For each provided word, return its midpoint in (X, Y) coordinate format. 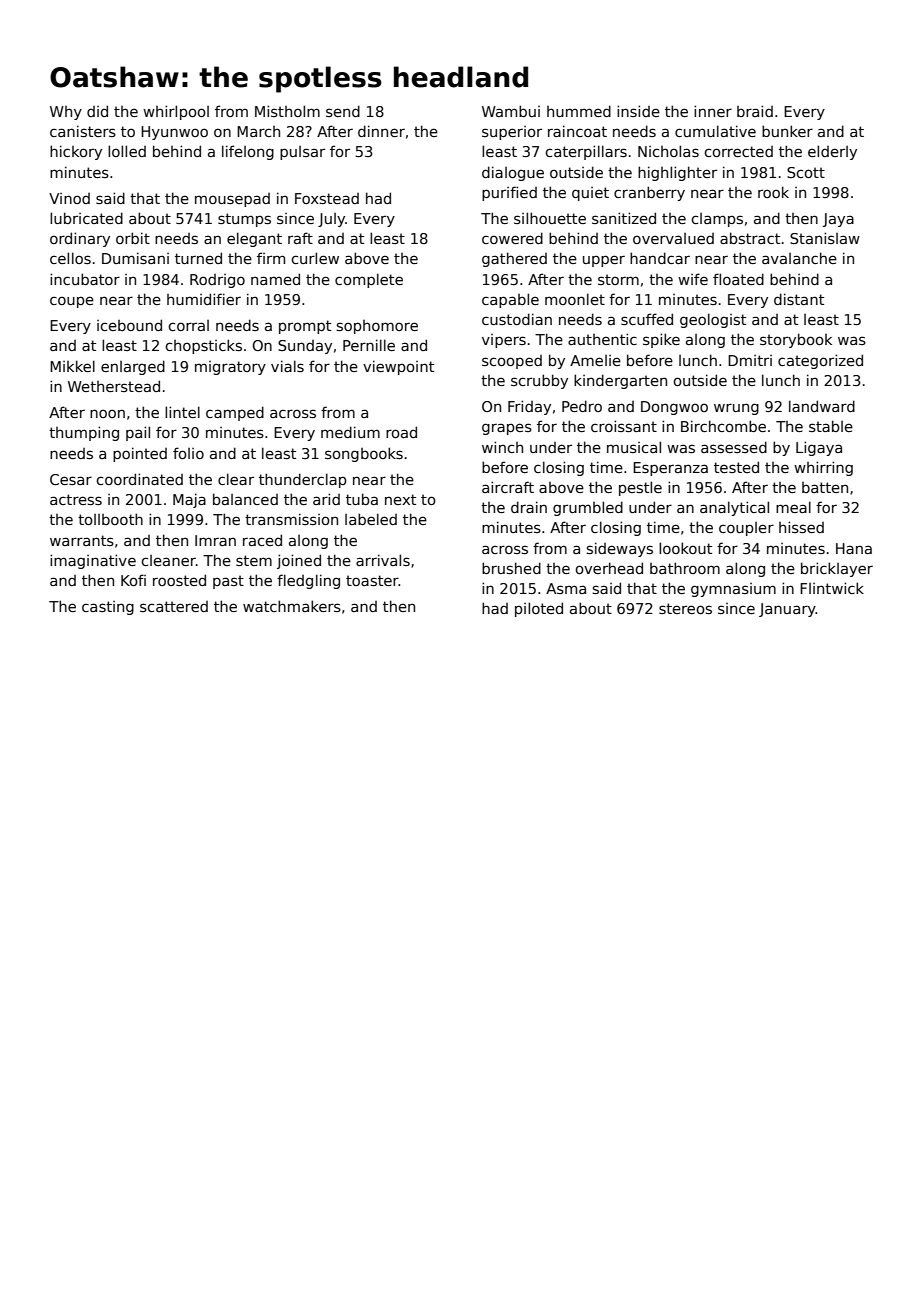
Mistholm (287, 111)
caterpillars (586, 152)
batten (825, 487)
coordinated (140, 479)
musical (634, 447)
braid (755, 111)
